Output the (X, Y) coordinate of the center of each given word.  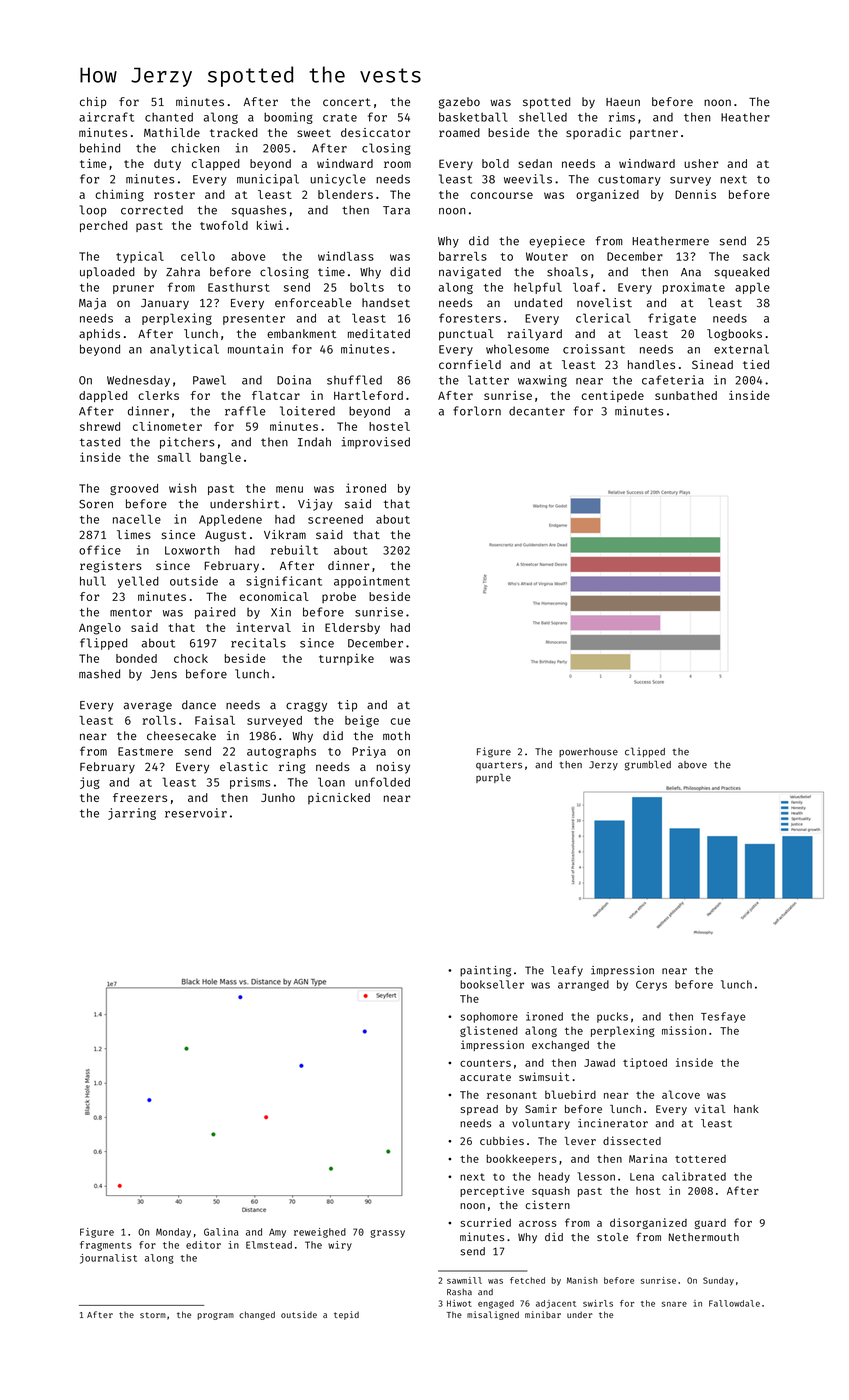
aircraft (106, 117)
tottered (700, 1159)
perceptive (492, 1191)
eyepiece (557, 242)
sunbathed (686, 395)
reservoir (196, 813)
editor (203, 1245)
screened (335, 519)
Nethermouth (704, 1237)
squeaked (742, 273)
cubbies (502, 1140)
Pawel (209, 380)
